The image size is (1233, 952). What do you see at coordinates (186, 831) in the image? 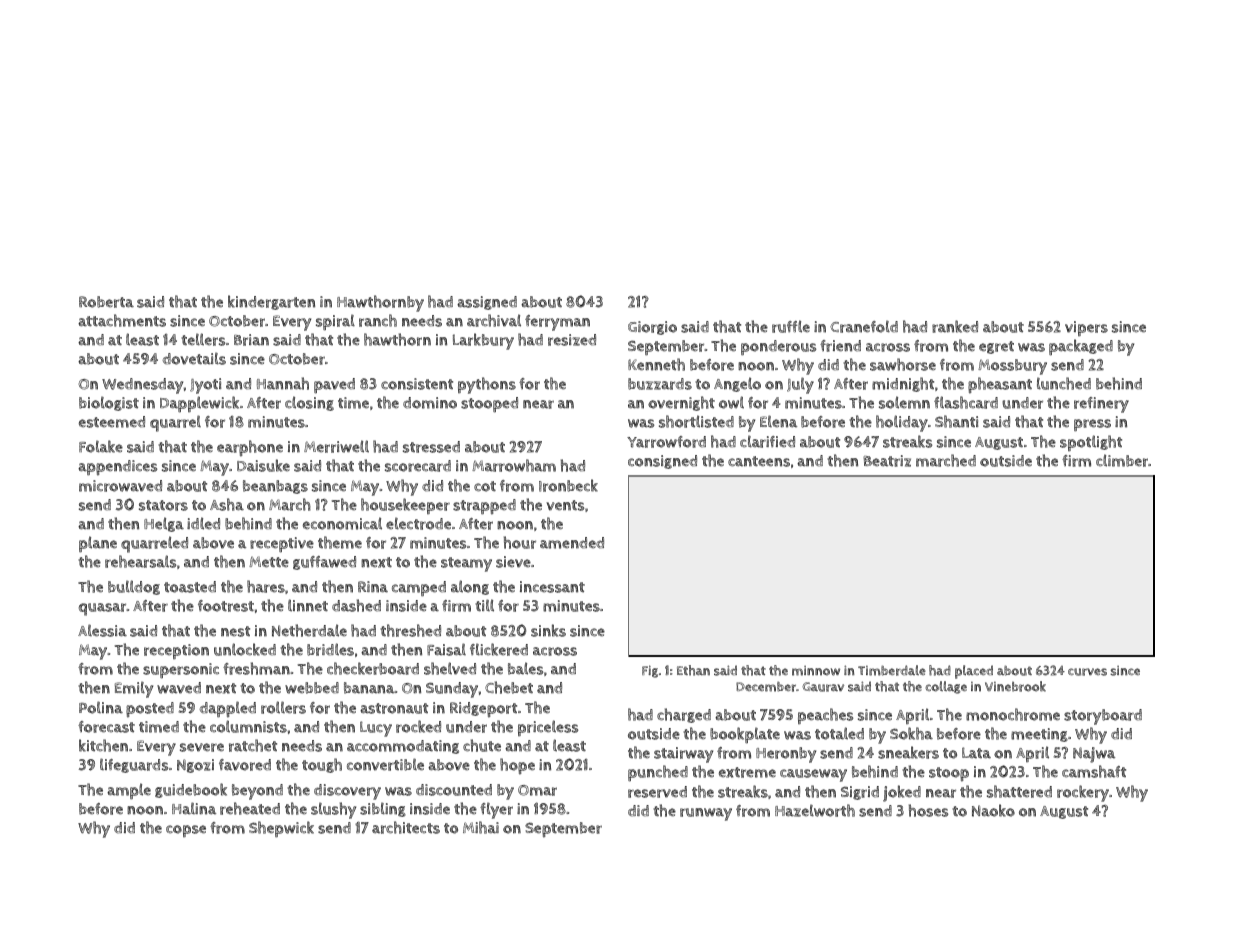
I see `copse` at bounding box center [186, 831].
